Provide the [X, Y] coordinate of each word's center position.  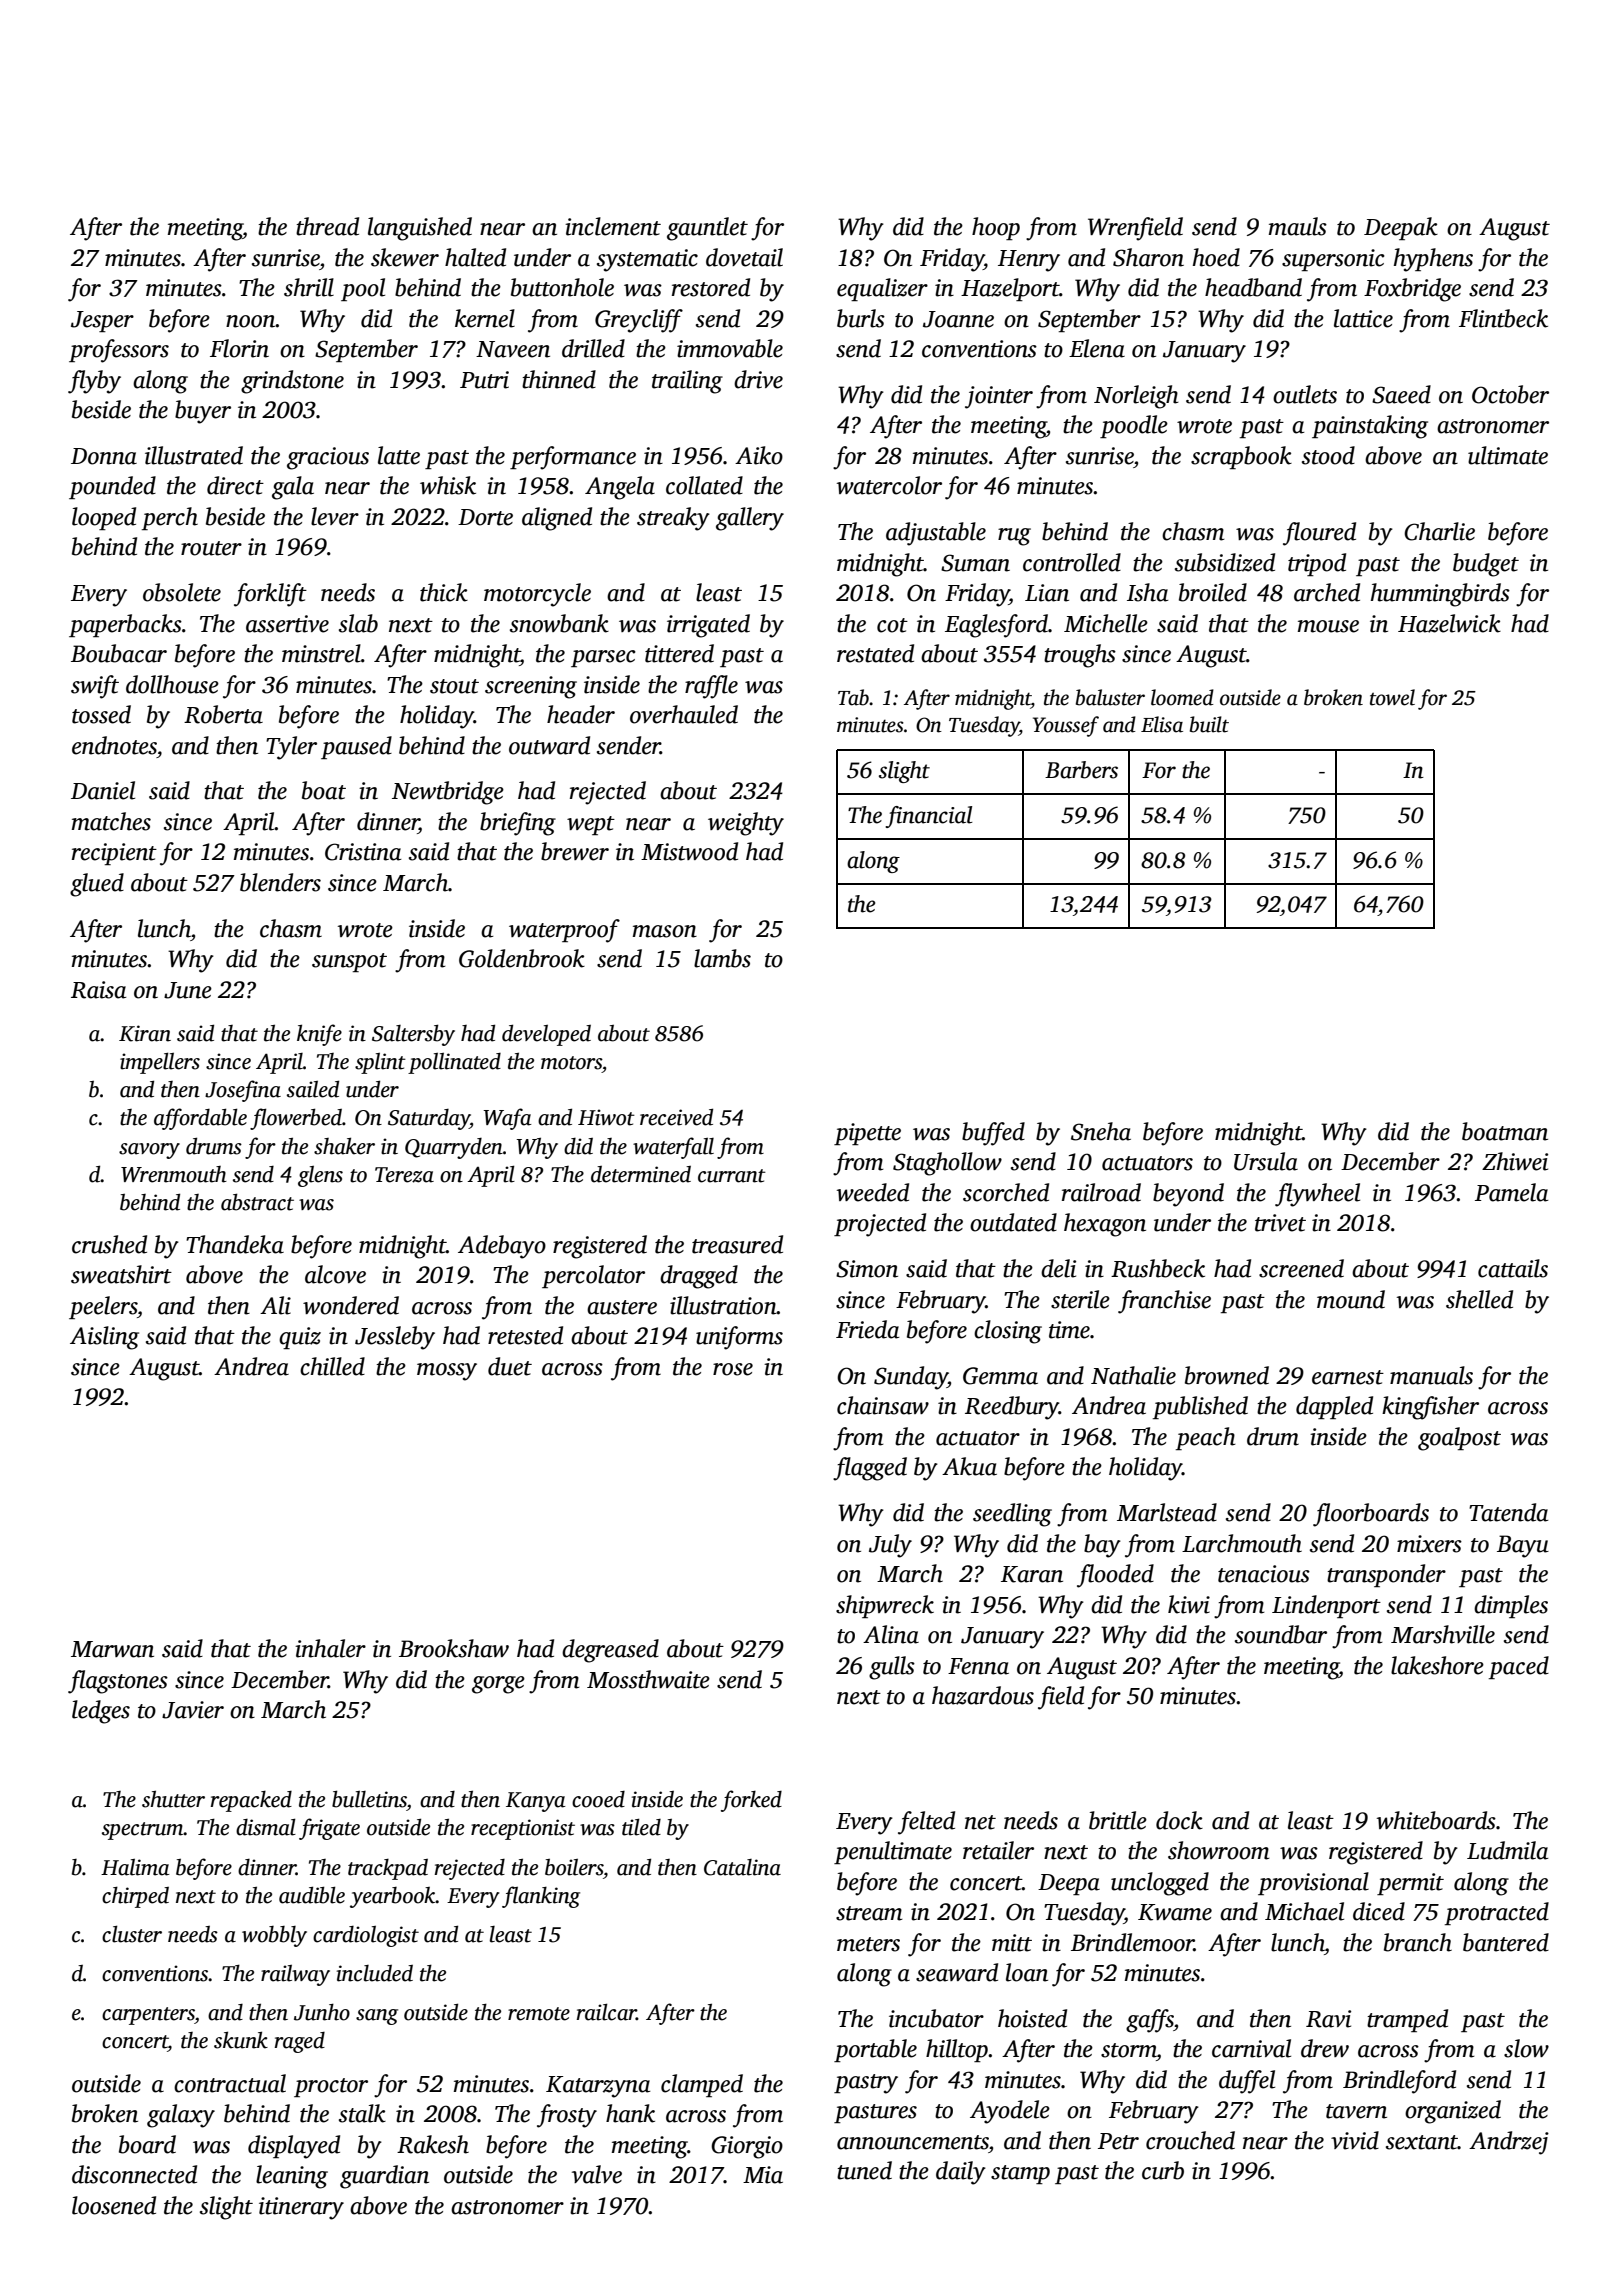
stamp [1020, 2174]
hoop [996, 228]
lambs [722, 958]
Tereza [404, 1175]
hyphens [1433, 260]
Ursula [1266, 1161]
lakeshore [1437, 1665]
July [890, 1546]
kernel [485, 318]
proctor [331, 2087]
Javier [193, 1710]
